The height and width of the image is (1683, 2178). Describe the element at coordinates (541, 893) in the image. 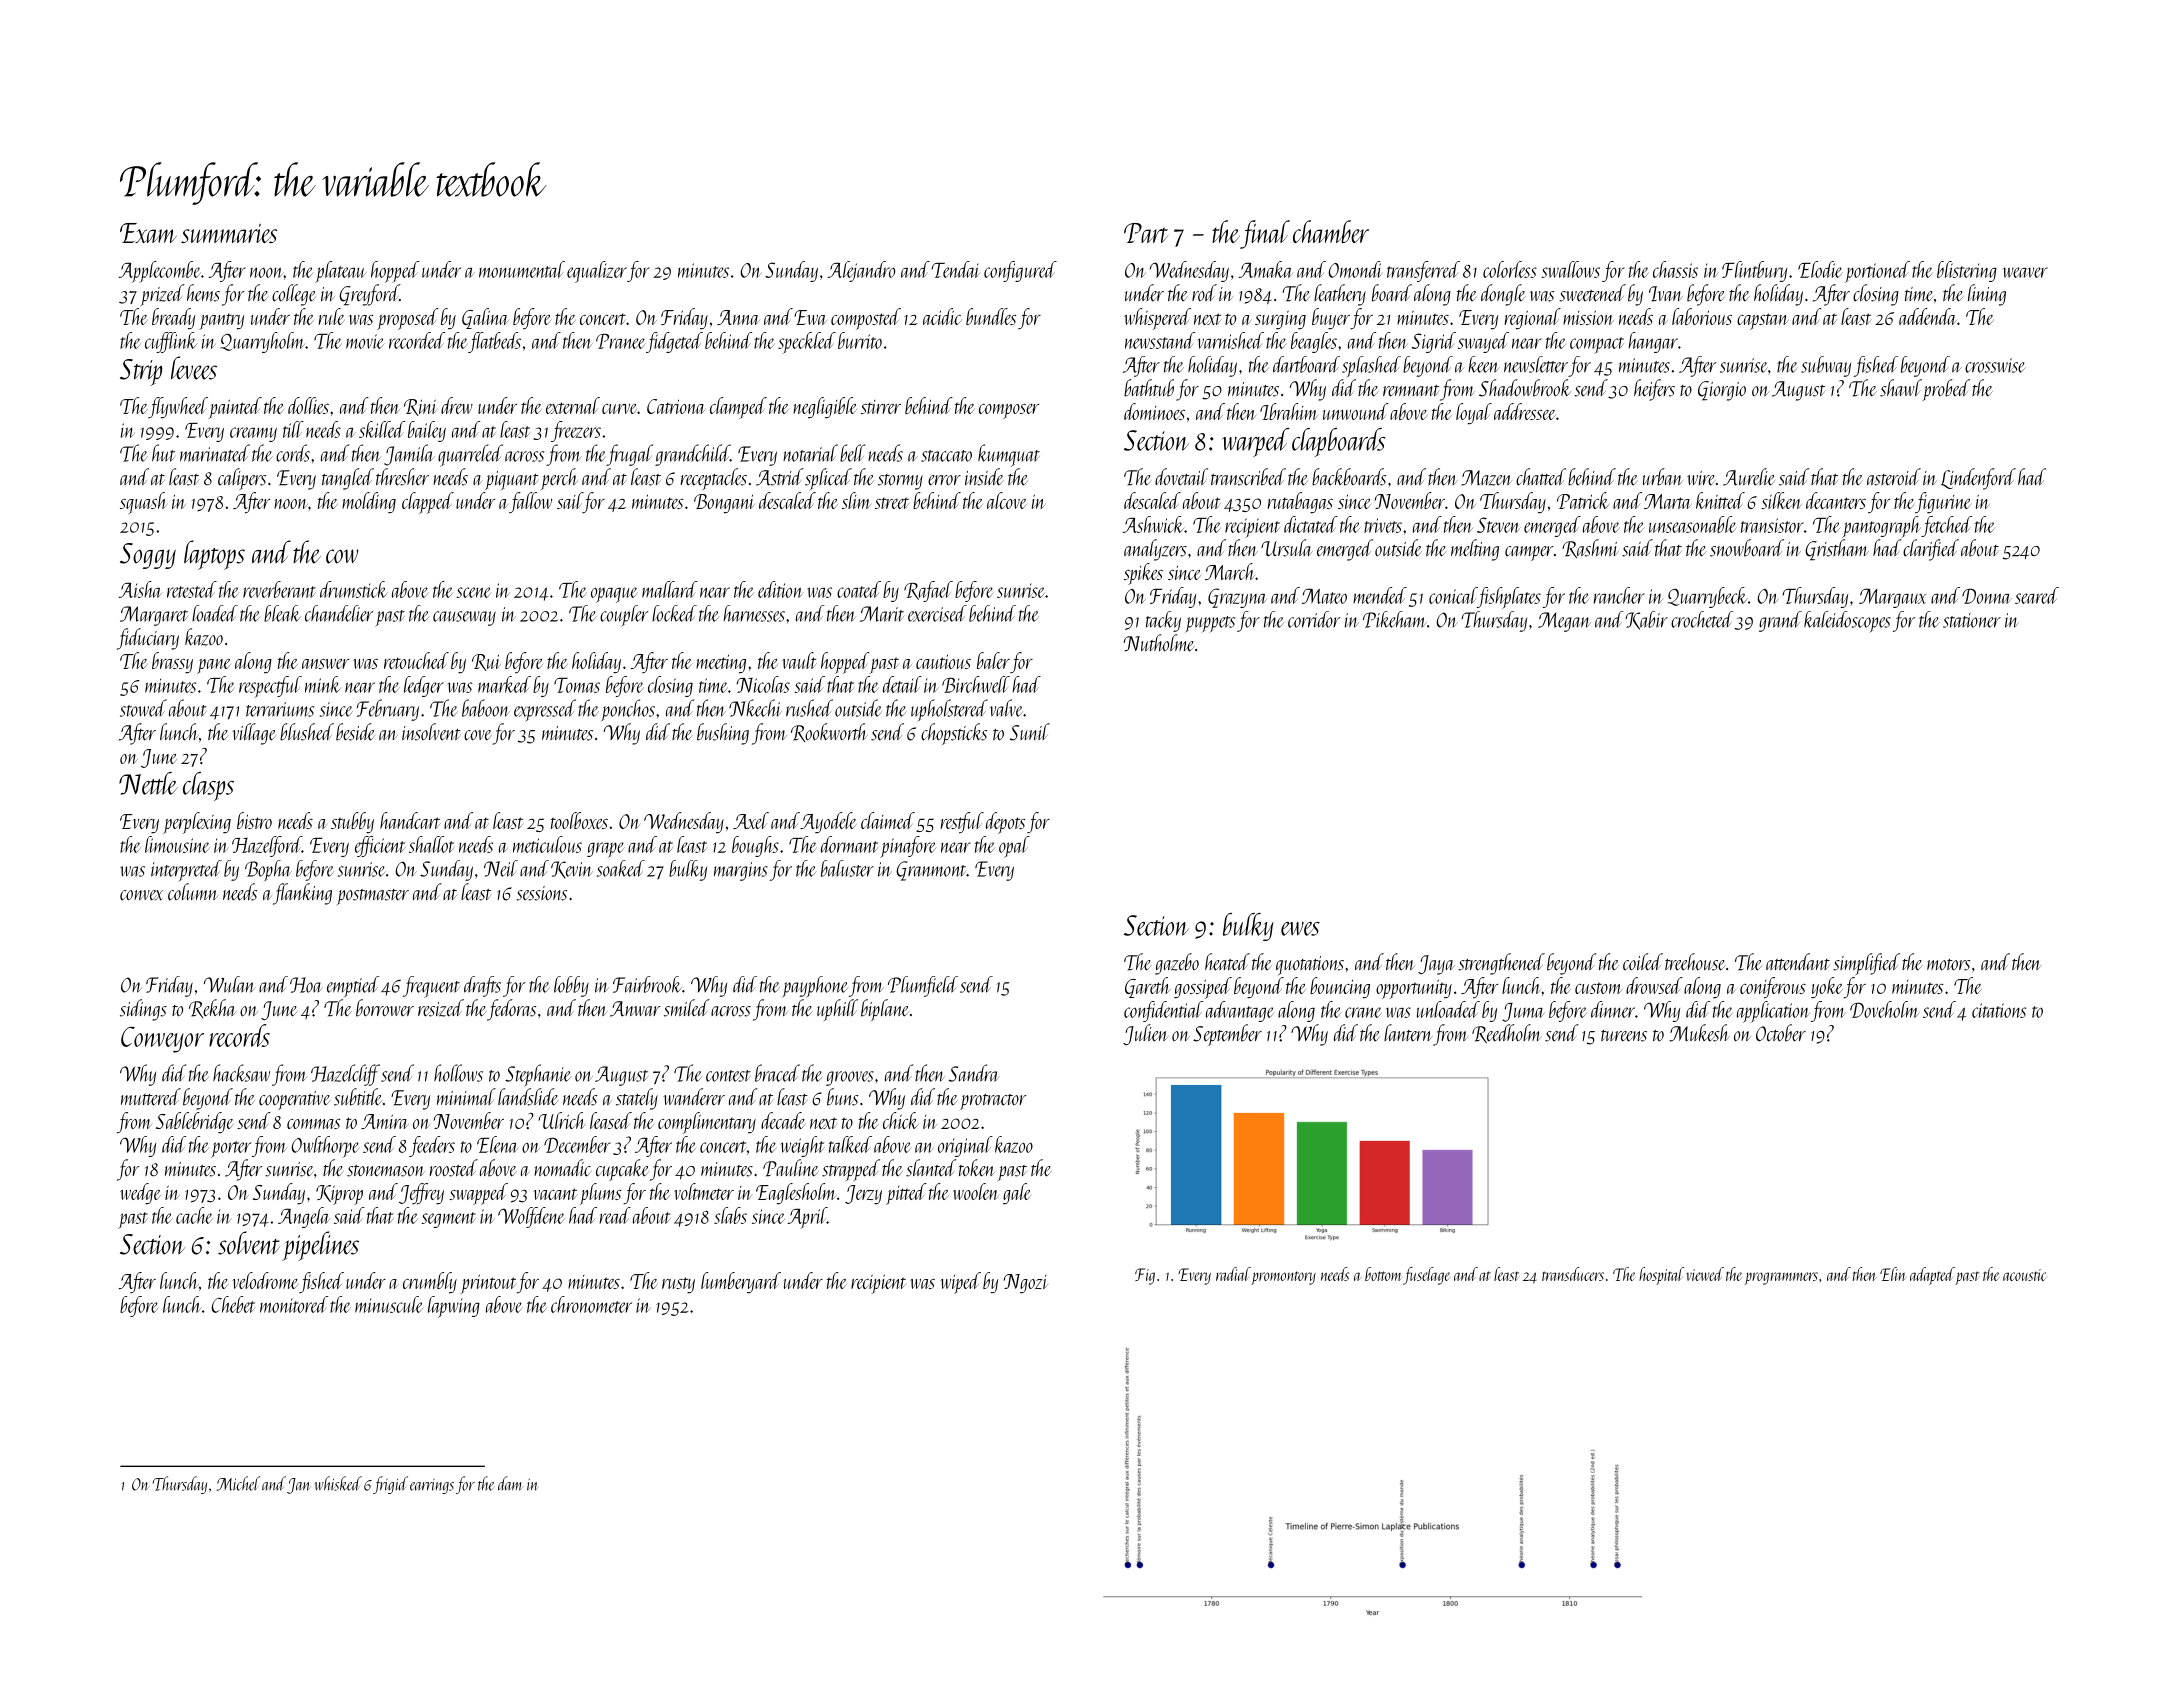

I see `sessions` at that location.
